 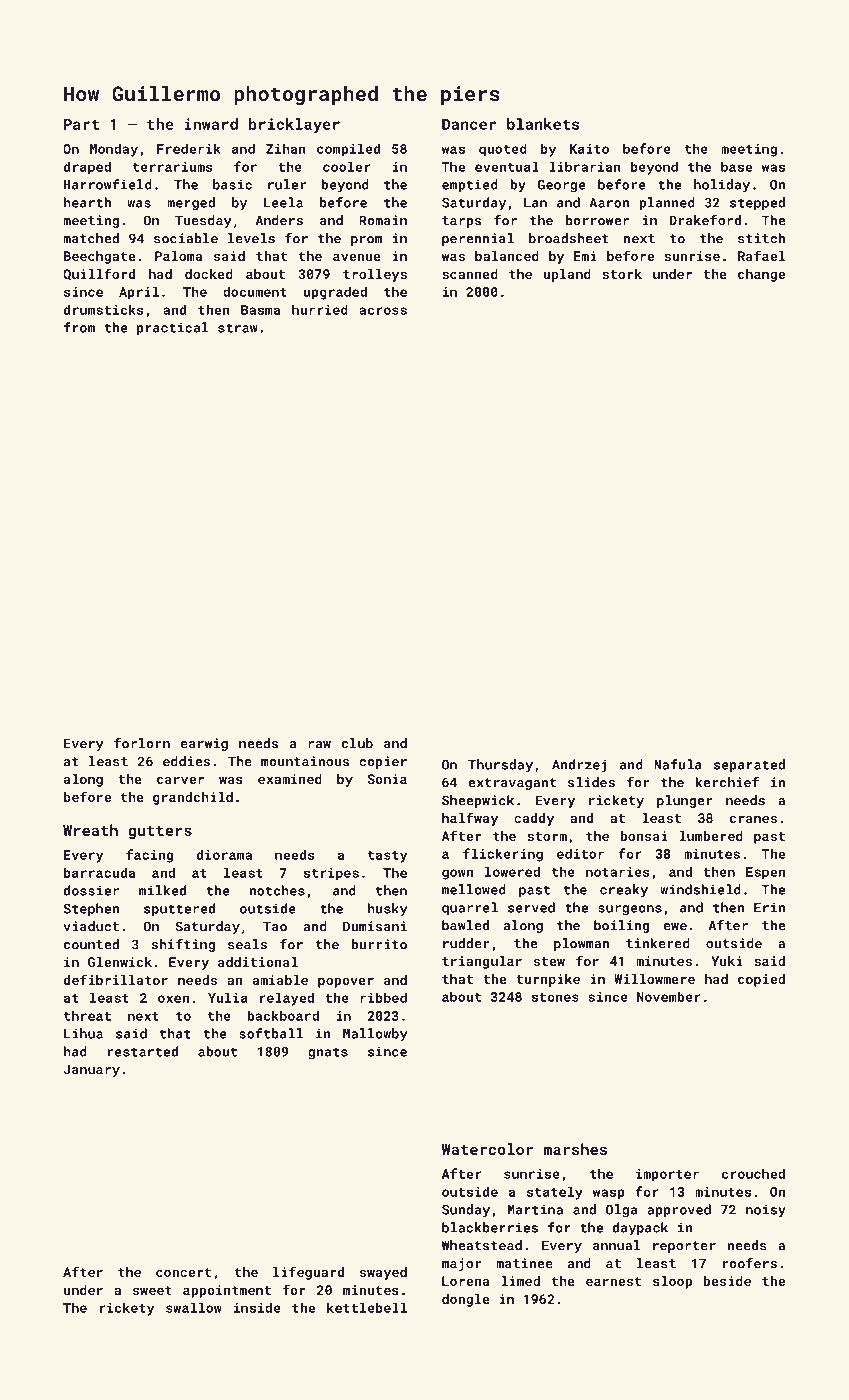 I want to click on change, so click(x=761, y=275).
